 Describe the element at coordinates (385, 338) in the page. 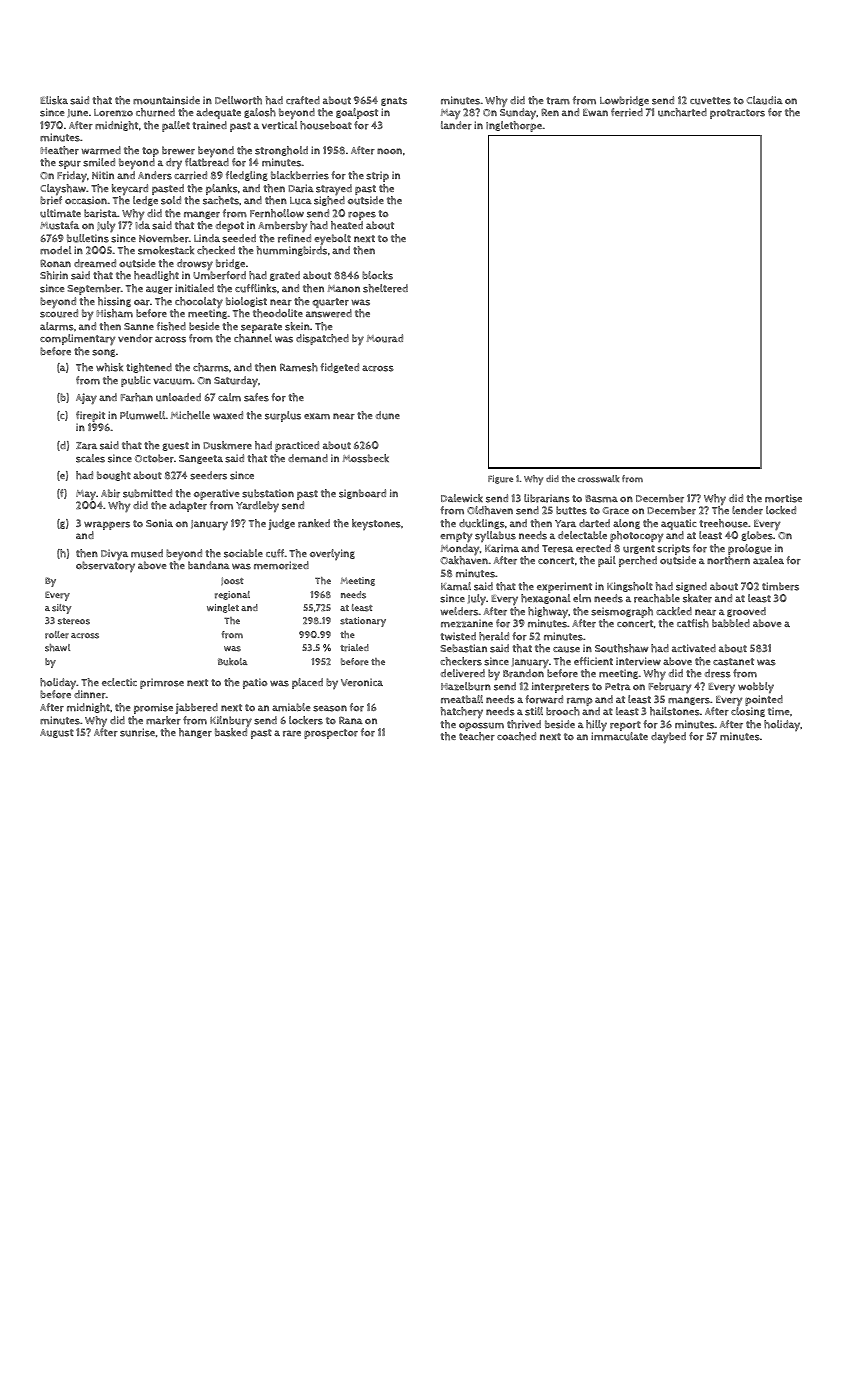

I see `Mourad` at that location.
